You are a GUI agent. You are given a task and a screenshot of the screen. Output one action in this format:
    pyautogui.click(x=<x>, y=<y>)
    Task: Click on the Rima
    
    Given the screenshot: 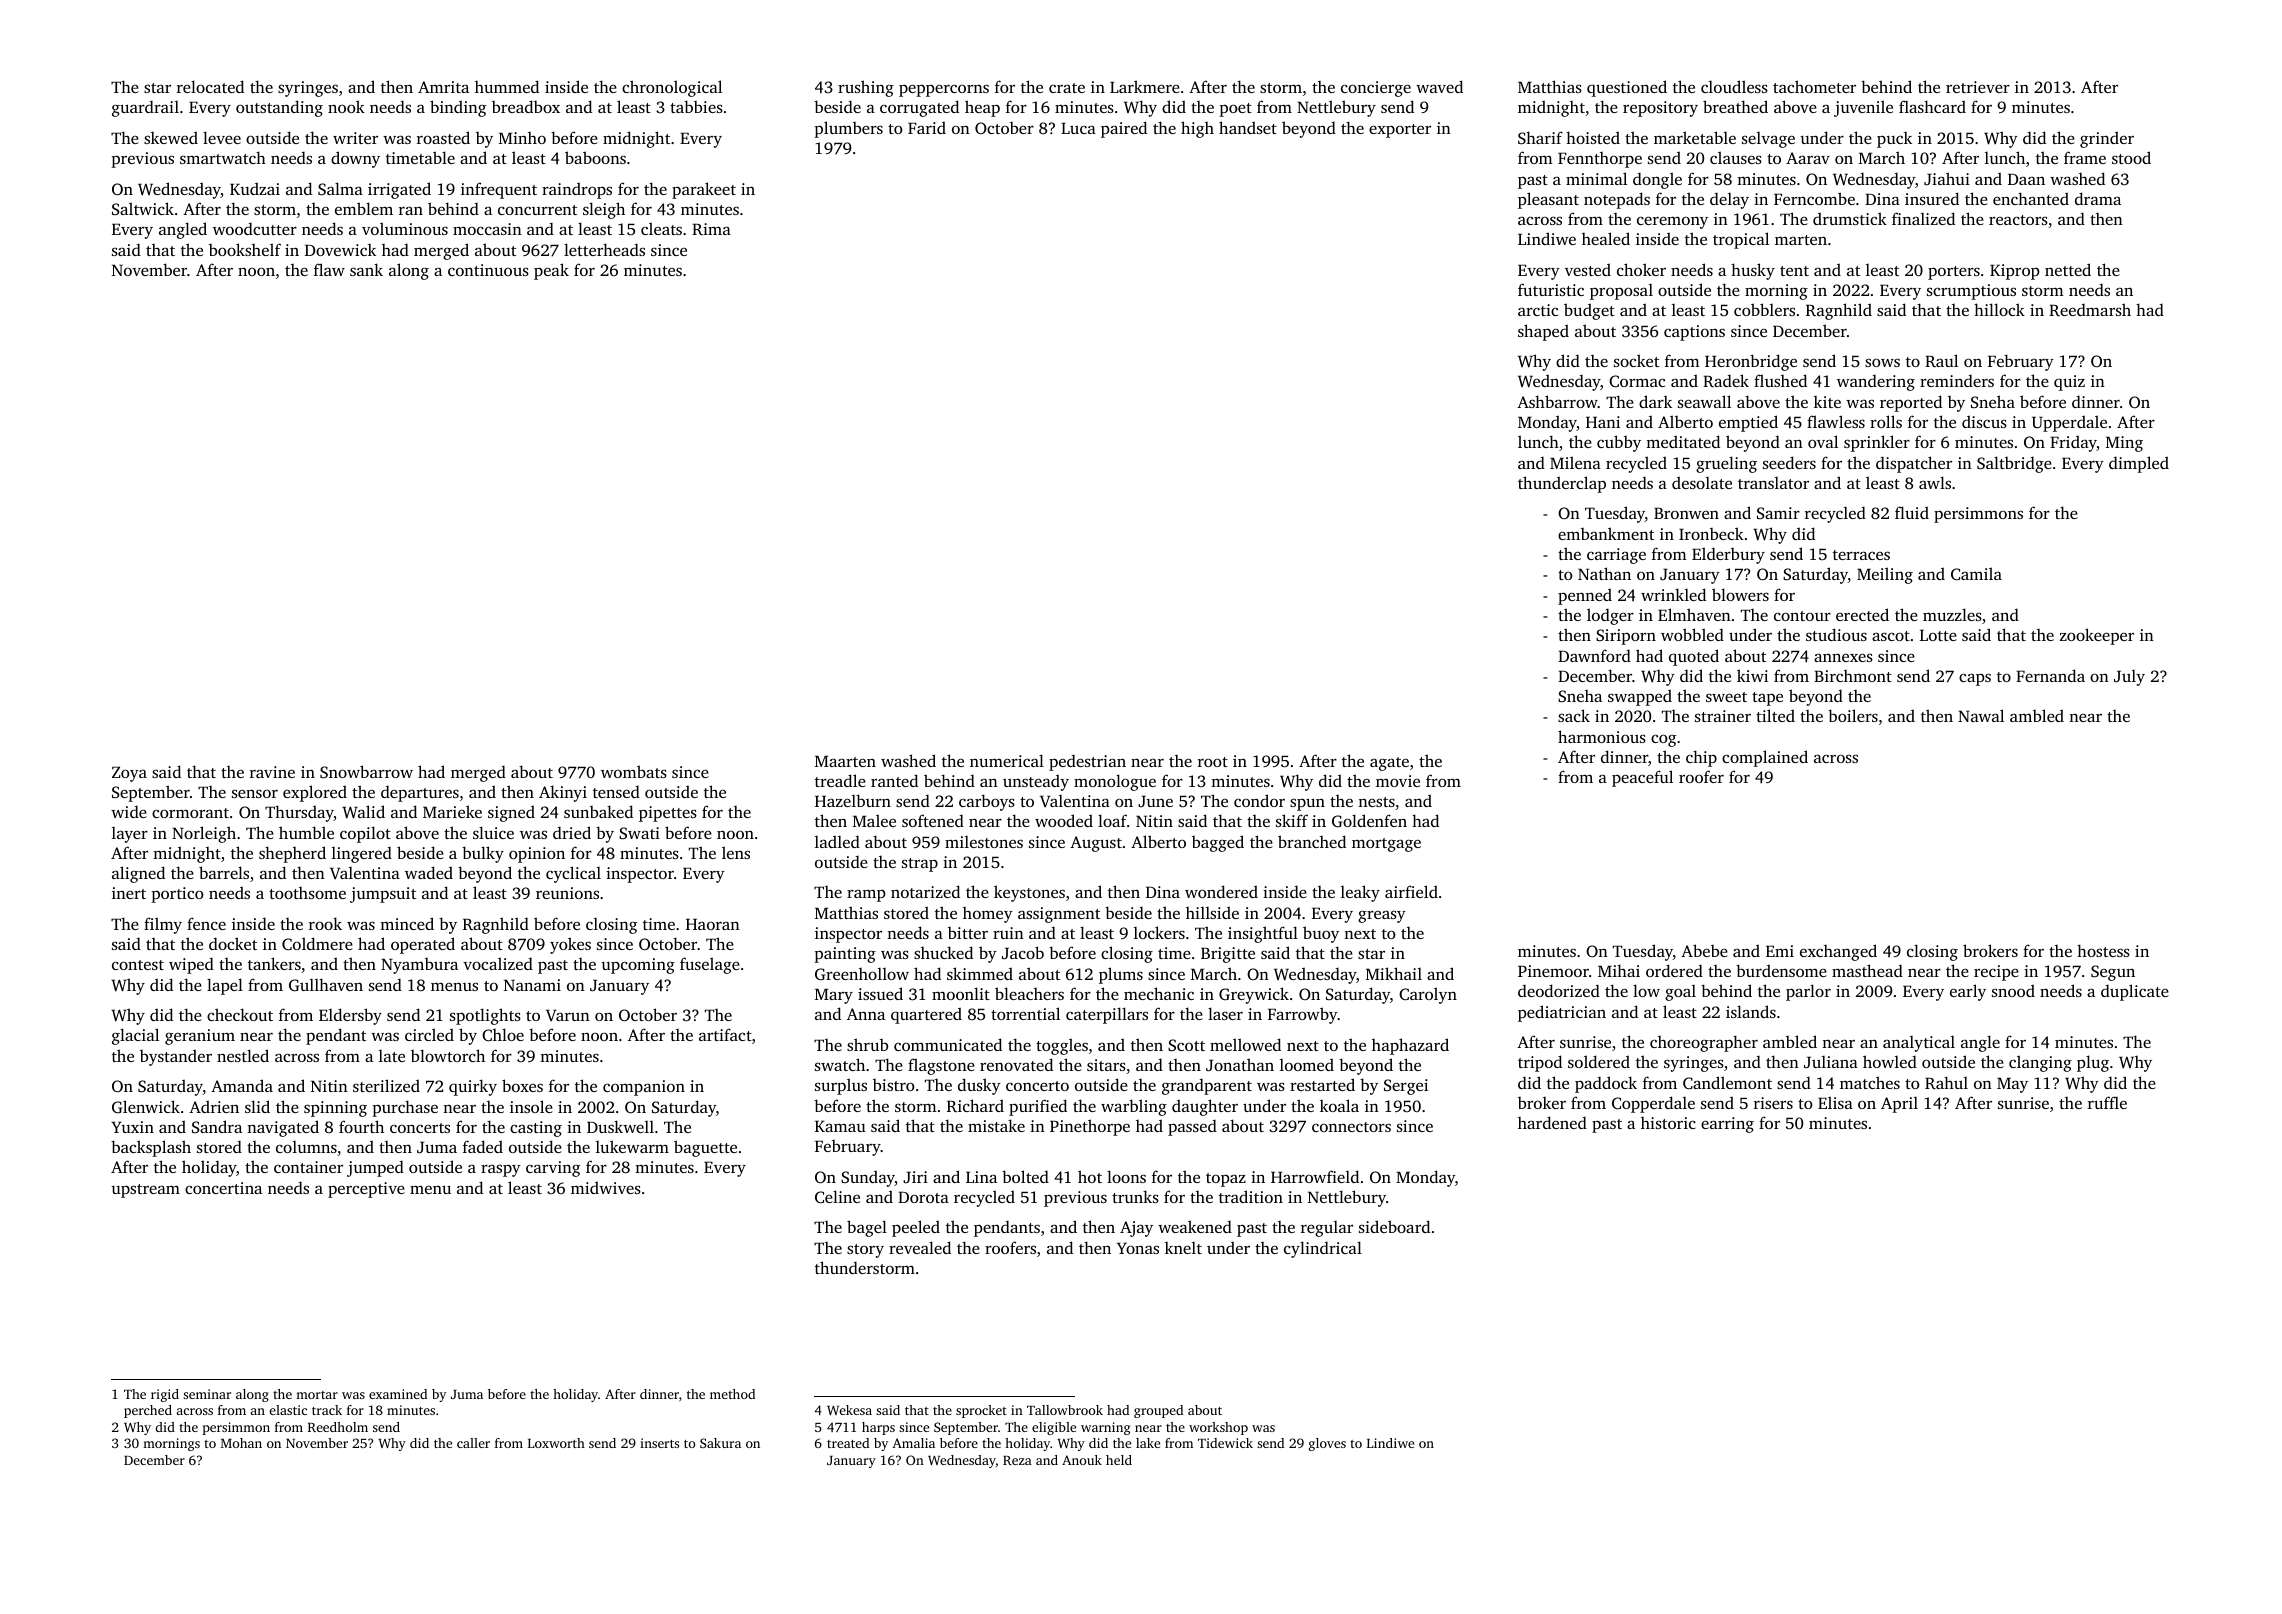 What is the action you would take?
    pyautogui.click(x=711, y=229)
